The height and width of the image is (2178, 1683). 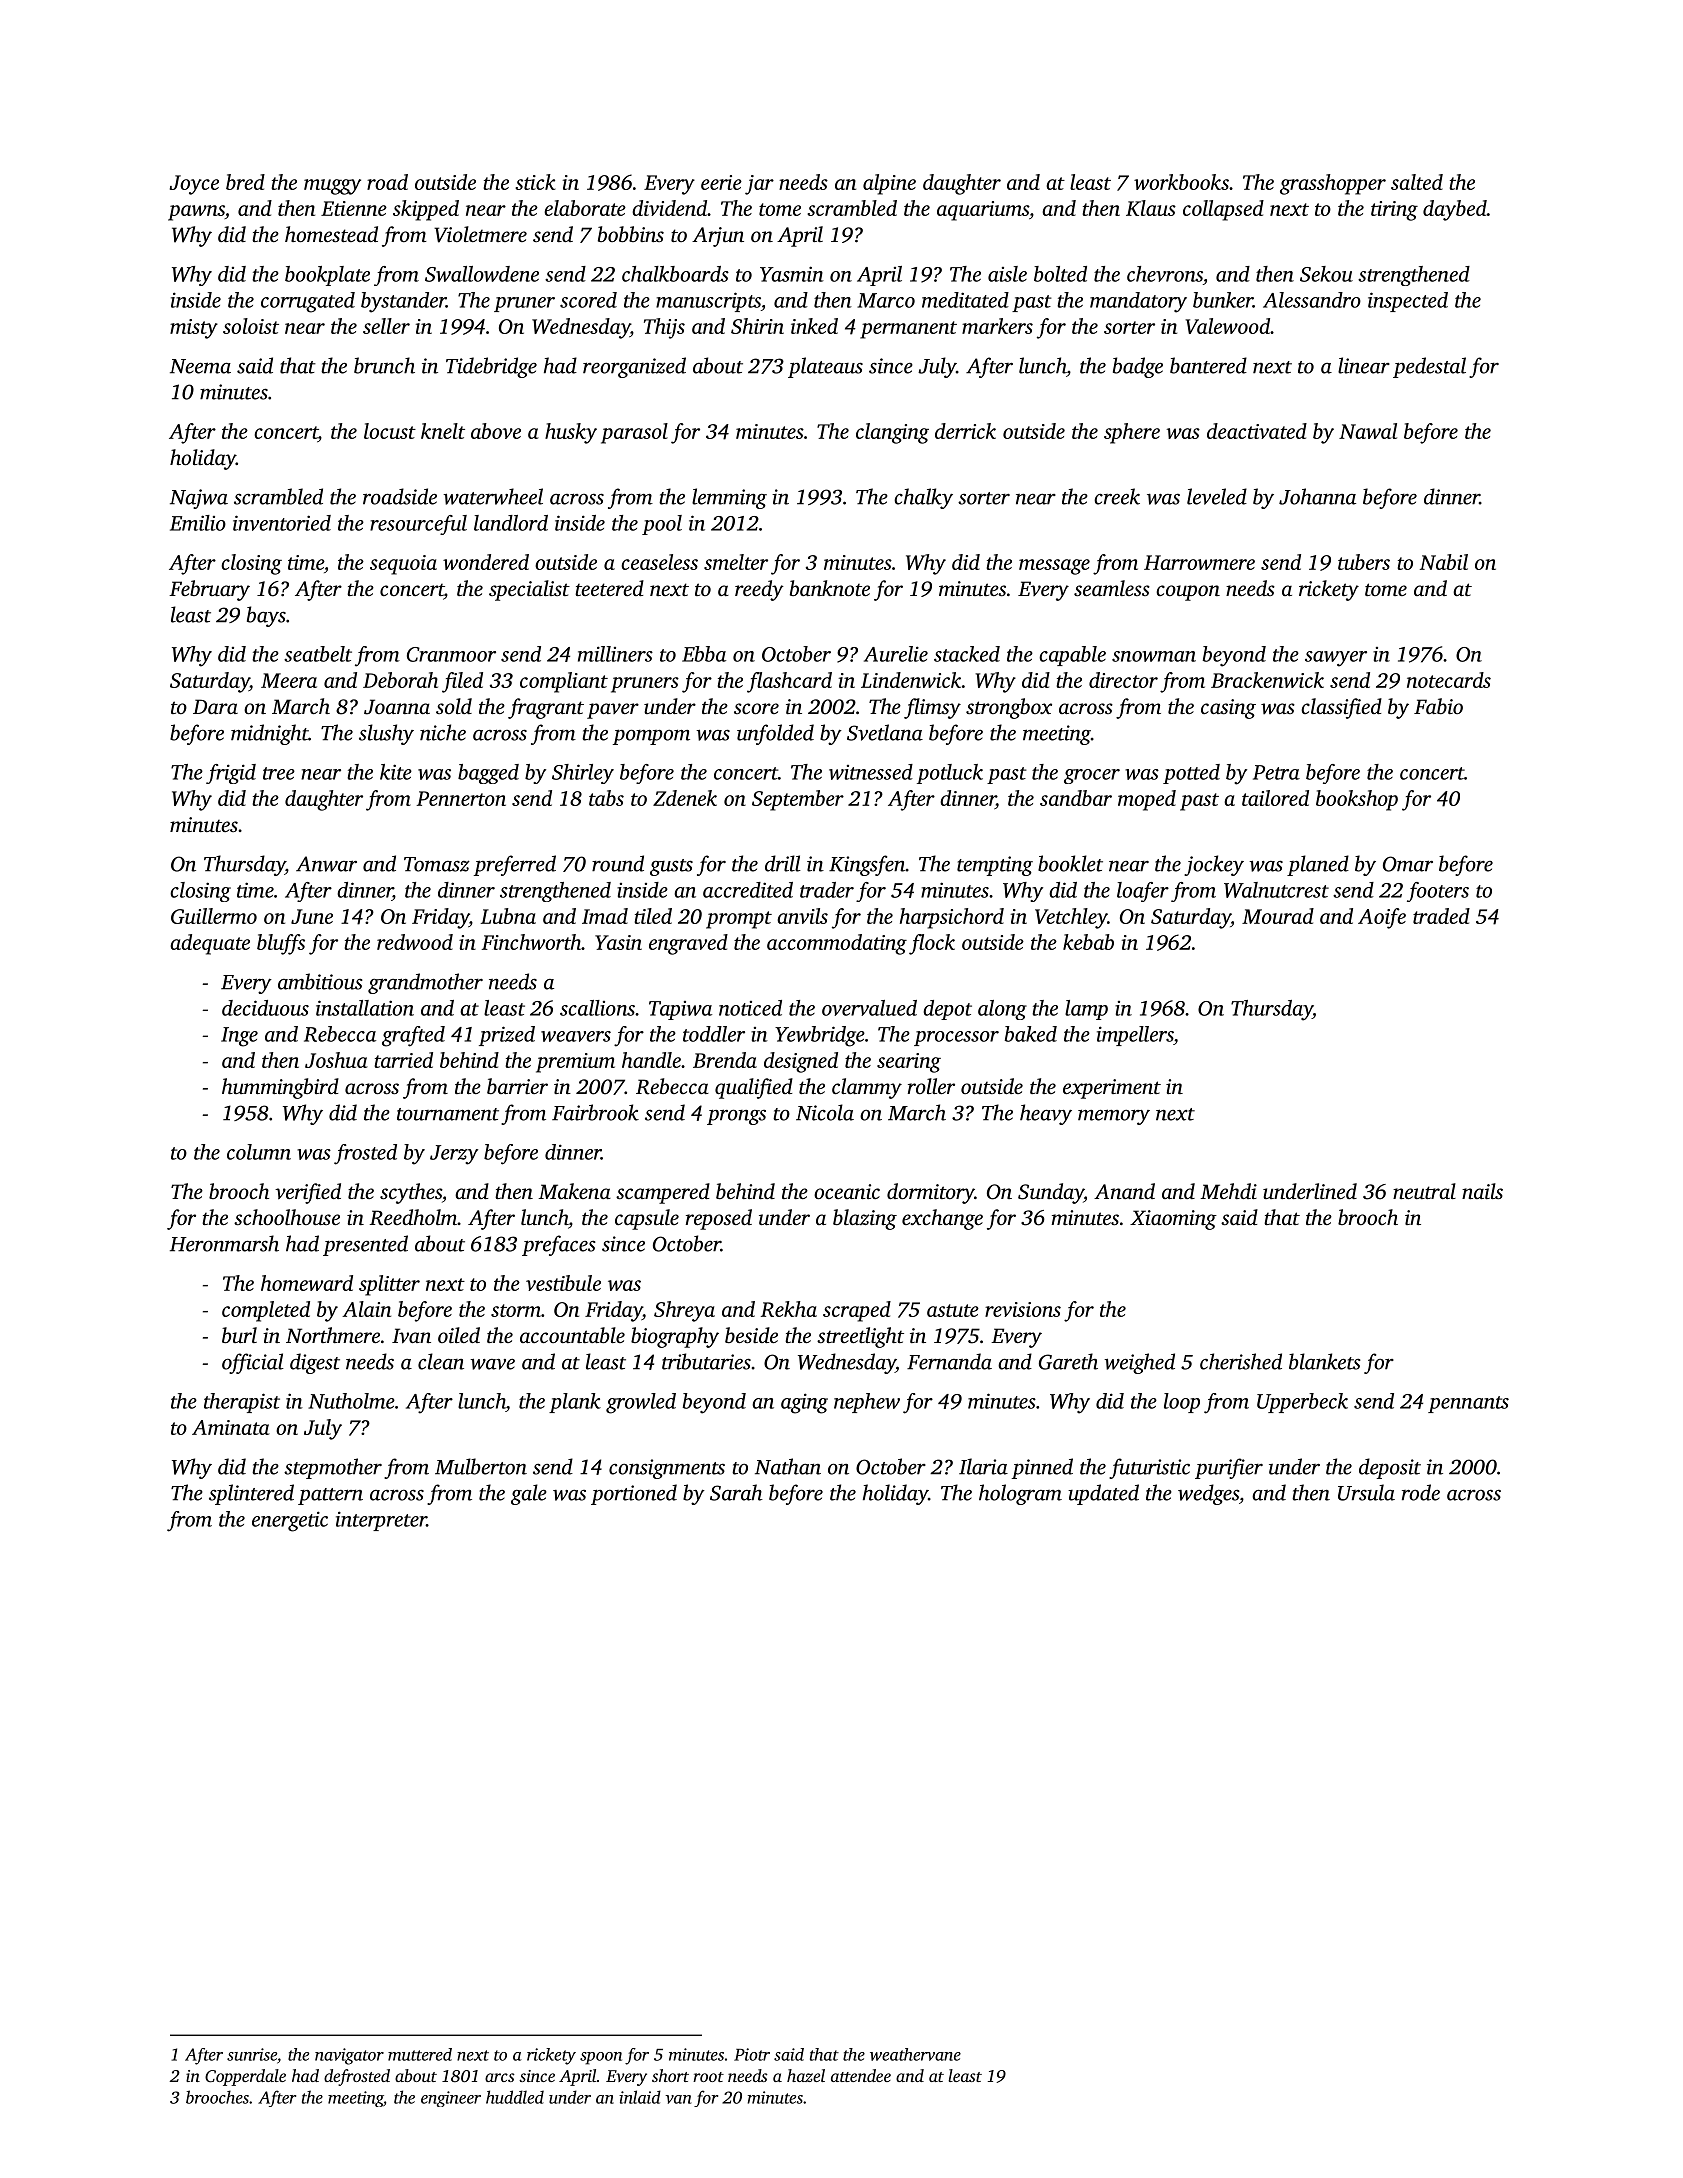 What do you see at coordinates (754, 1088) in the image?
I see `qualified` at bounding box center [754, 1088].
